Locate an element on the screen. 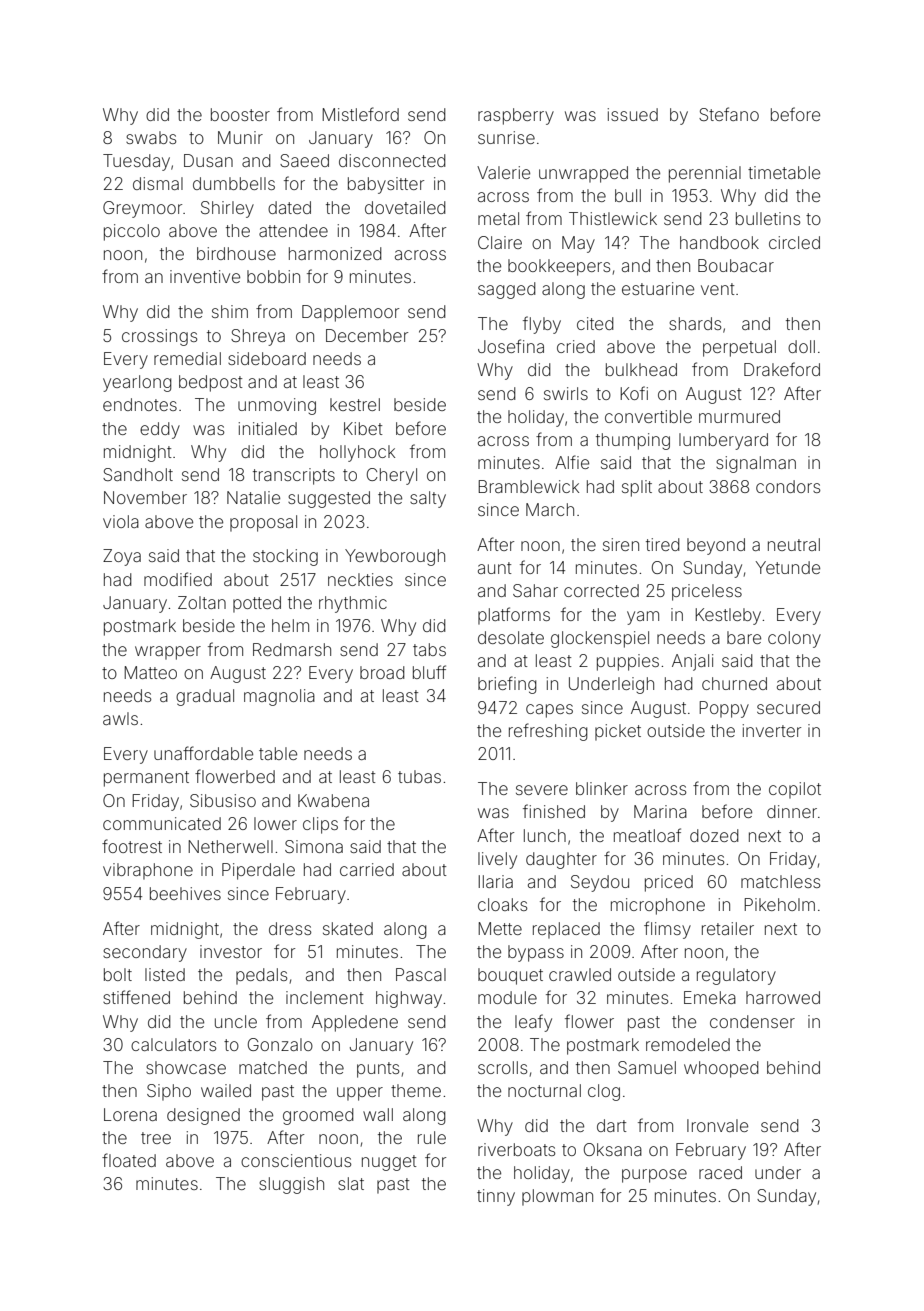 This screenshot has width=924, height=1311. floated is located at coordinates (129, 1160).
